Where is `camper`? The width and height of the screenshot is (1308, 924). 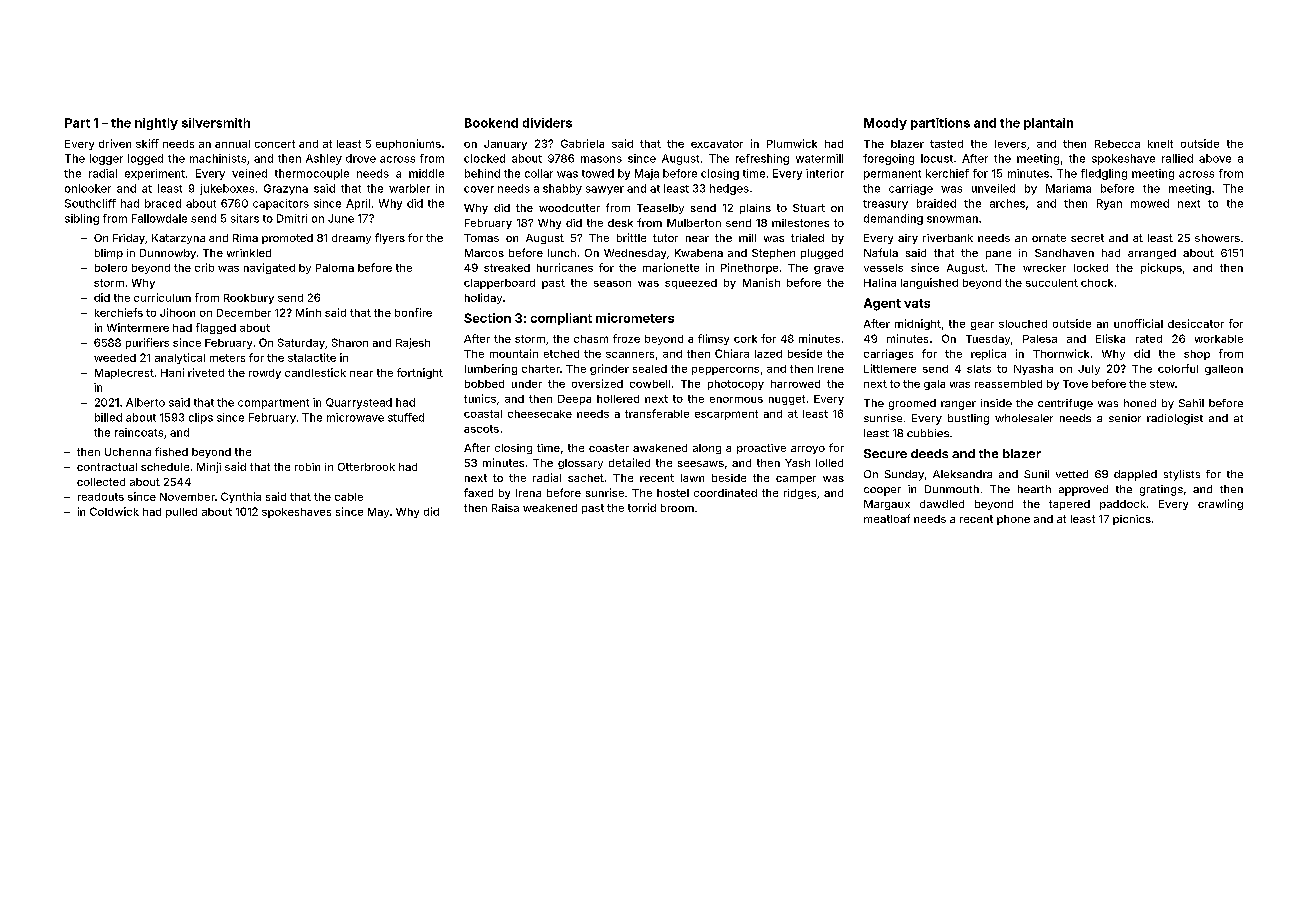
camper is located at coordinates (796, 480).
